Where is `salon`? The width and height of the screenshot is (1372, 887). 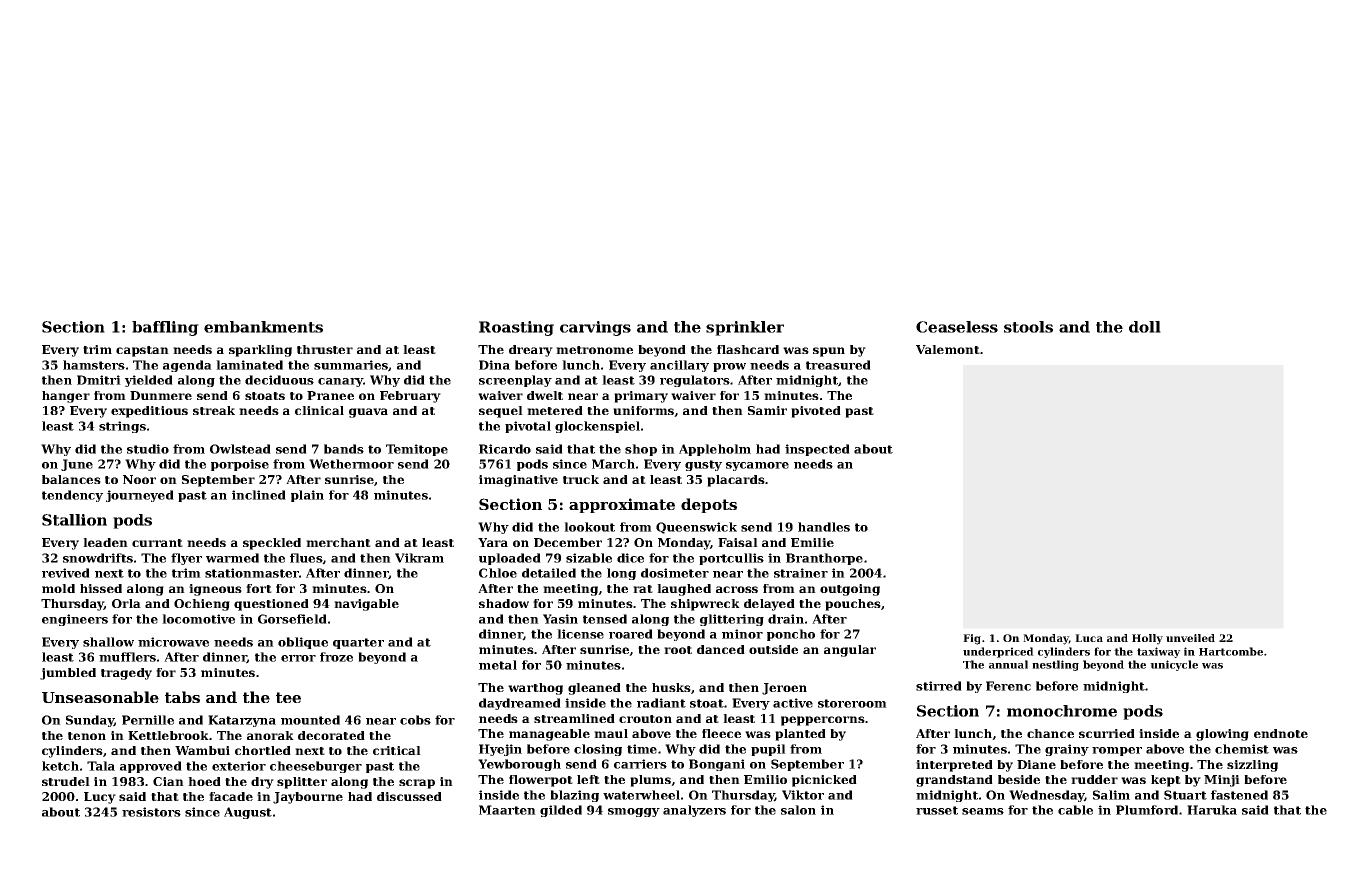 salon is located at coordinates (798, 810).
